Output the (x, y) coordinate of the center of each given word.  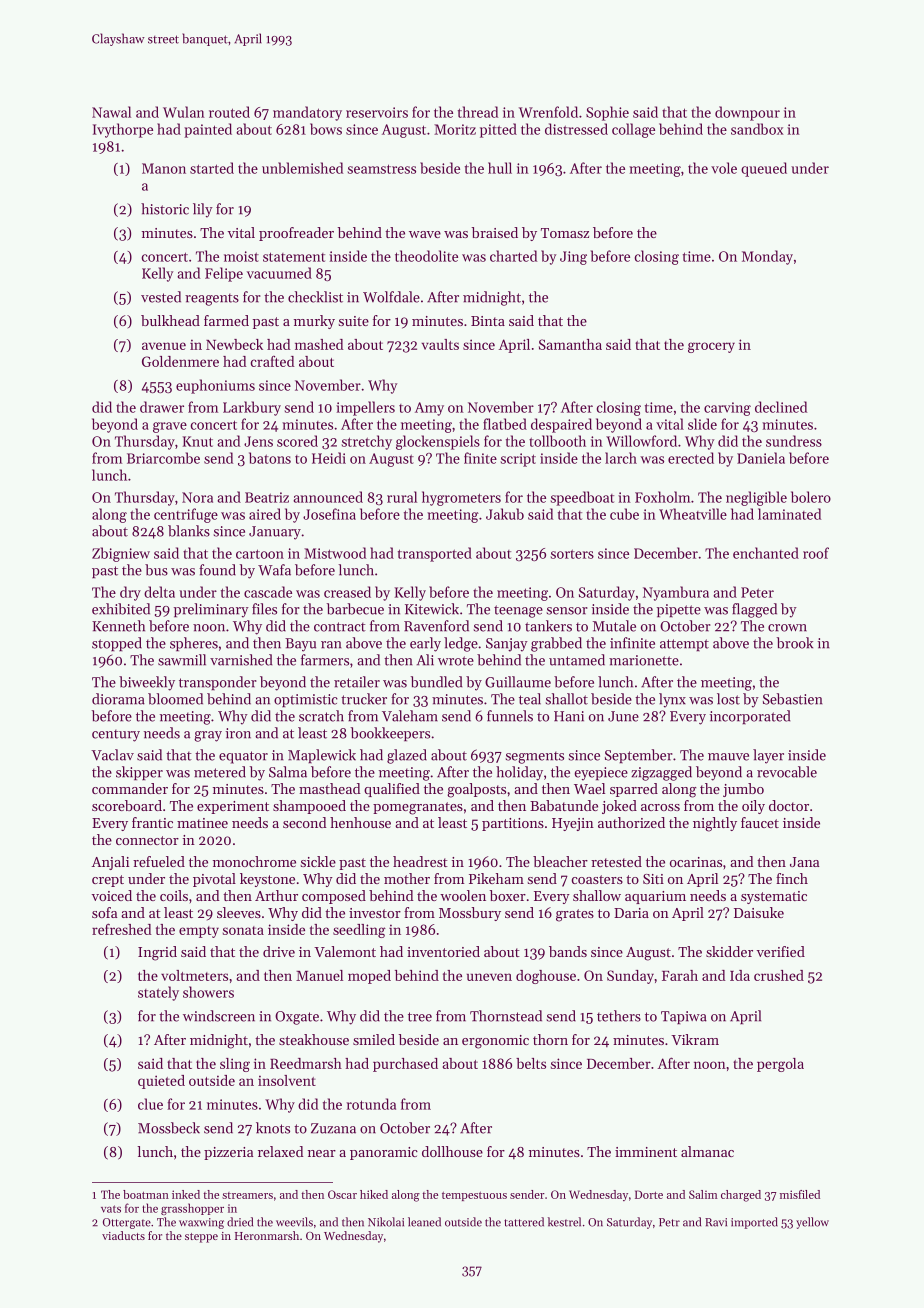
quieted (161, 1082)
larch (621, 458)
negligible (756, 498)
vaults (440, 344)
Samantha (570, 344)
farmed (226, 320)
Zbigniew (121, 554)
